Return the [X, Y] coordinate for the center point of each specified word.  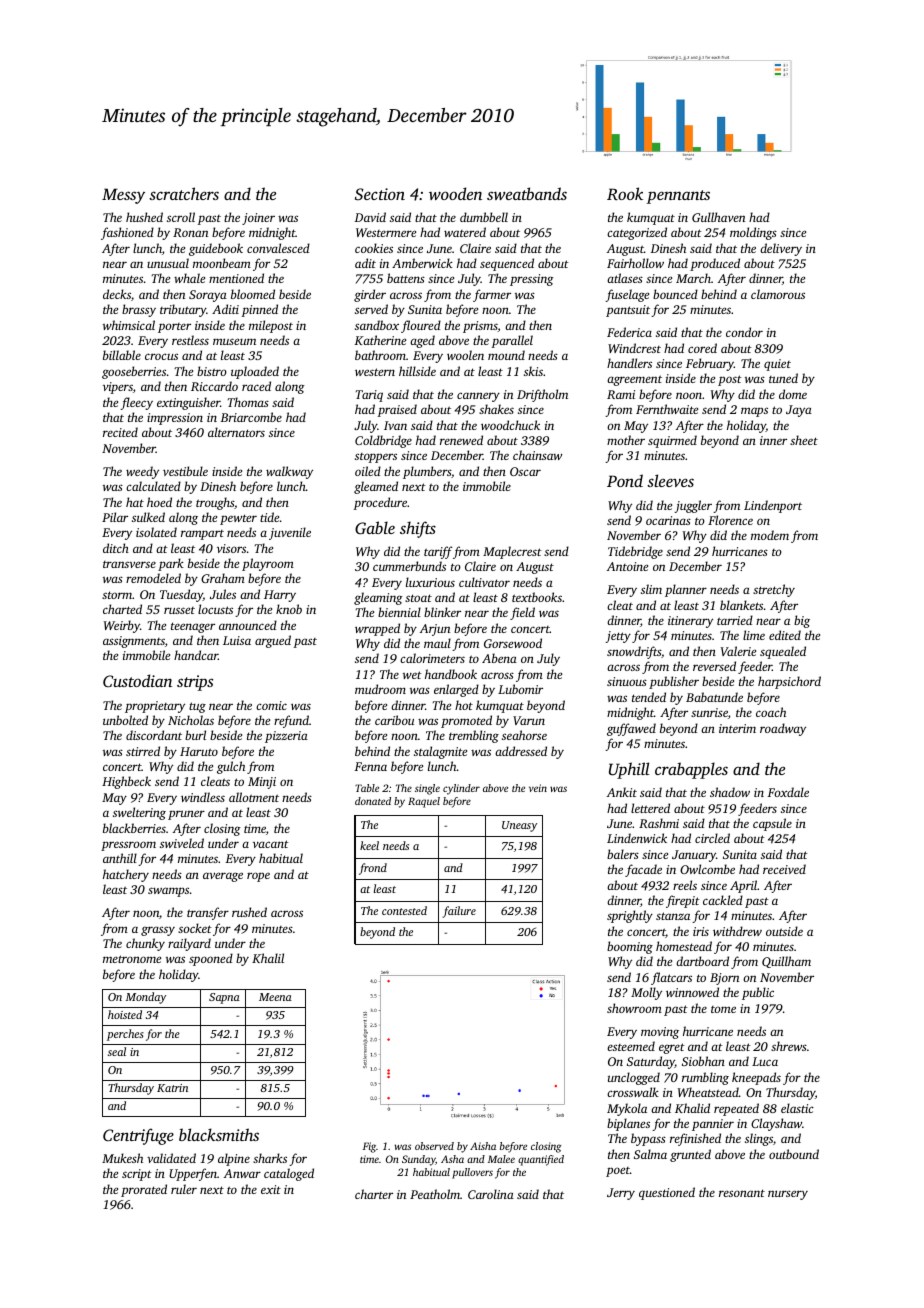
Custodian [137, 680]
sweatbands [527, 193]
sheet [804, 440]
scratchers [184, 193]
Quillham [786, 962]
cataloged [289, 1174]
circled [712, 838]
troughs [215, 503]
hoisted [125, 1014]
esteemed [631, 1046]
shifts [418, 529]
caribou [394, 720]
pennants [678, 197]
